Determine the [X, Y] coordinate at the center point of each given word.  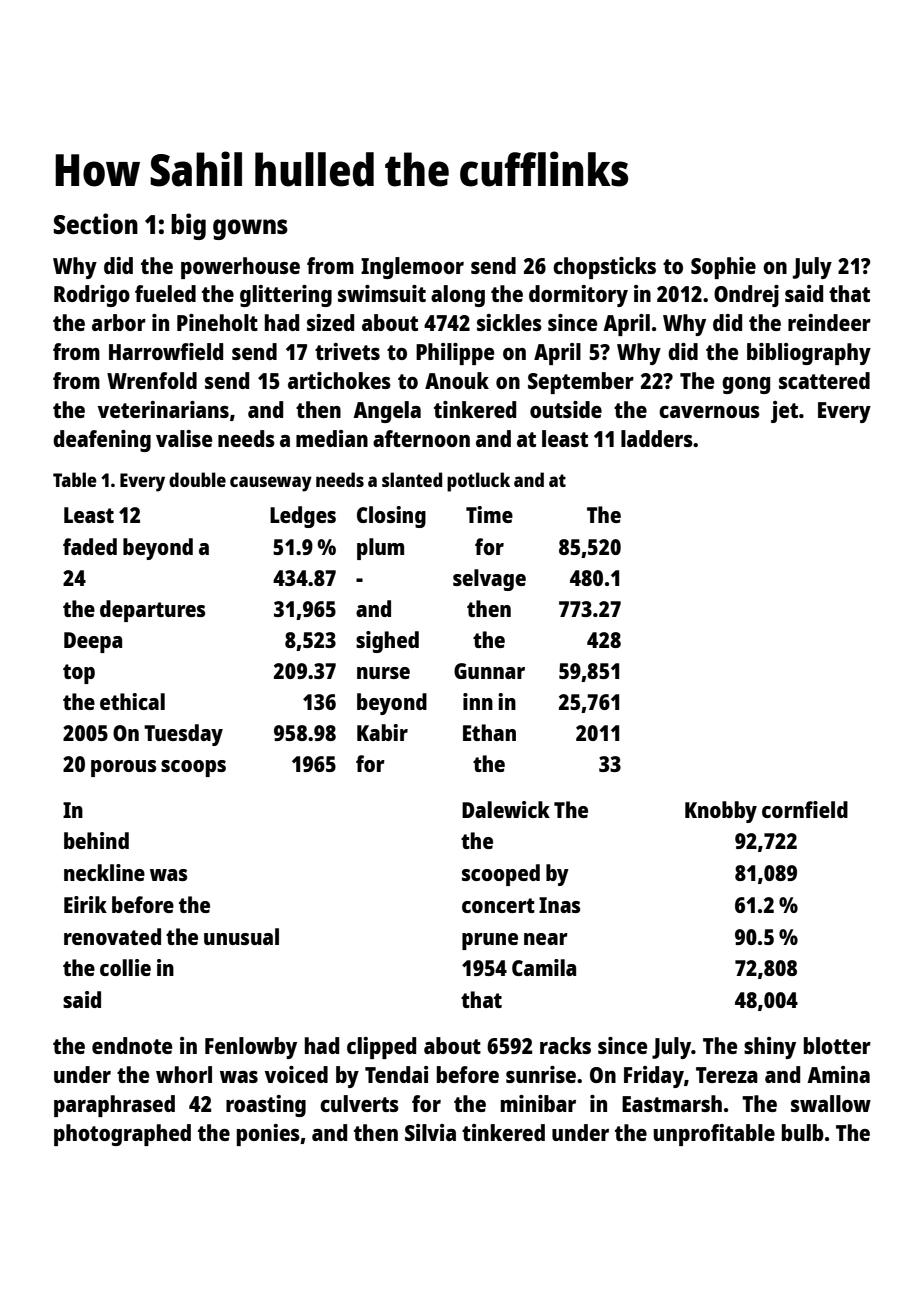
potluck [478, 482]
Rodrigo [92, 296]
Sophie [723, 268]
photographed [122, 1135]
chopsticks [604, 268]
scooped [501, 875]
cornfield [805, 809]
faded [90, 546]
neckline [104, 872]
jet [784, 412]
